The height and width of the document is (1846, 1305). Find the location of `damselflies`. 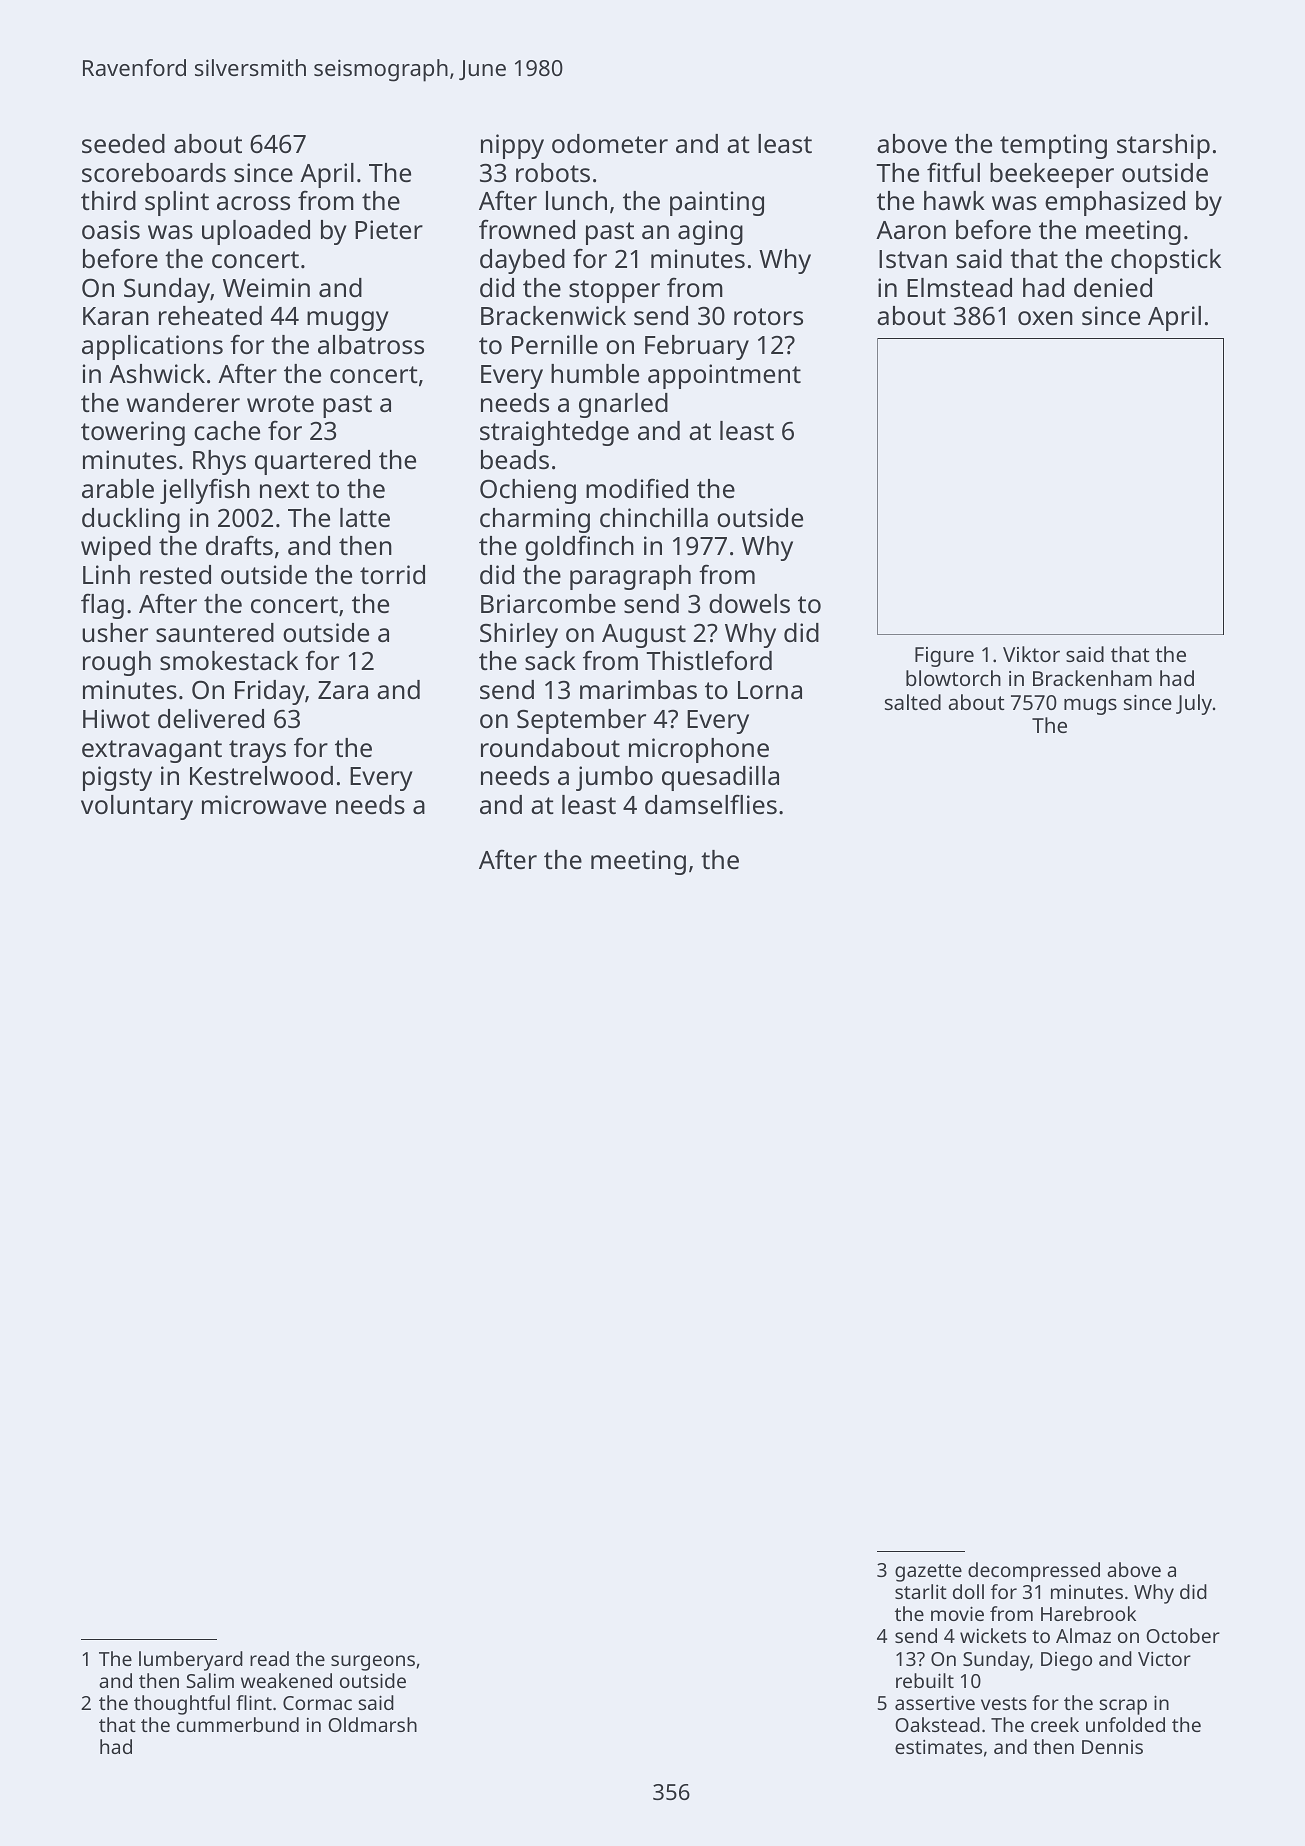

damselflies is located at coordinates (711, 804).
